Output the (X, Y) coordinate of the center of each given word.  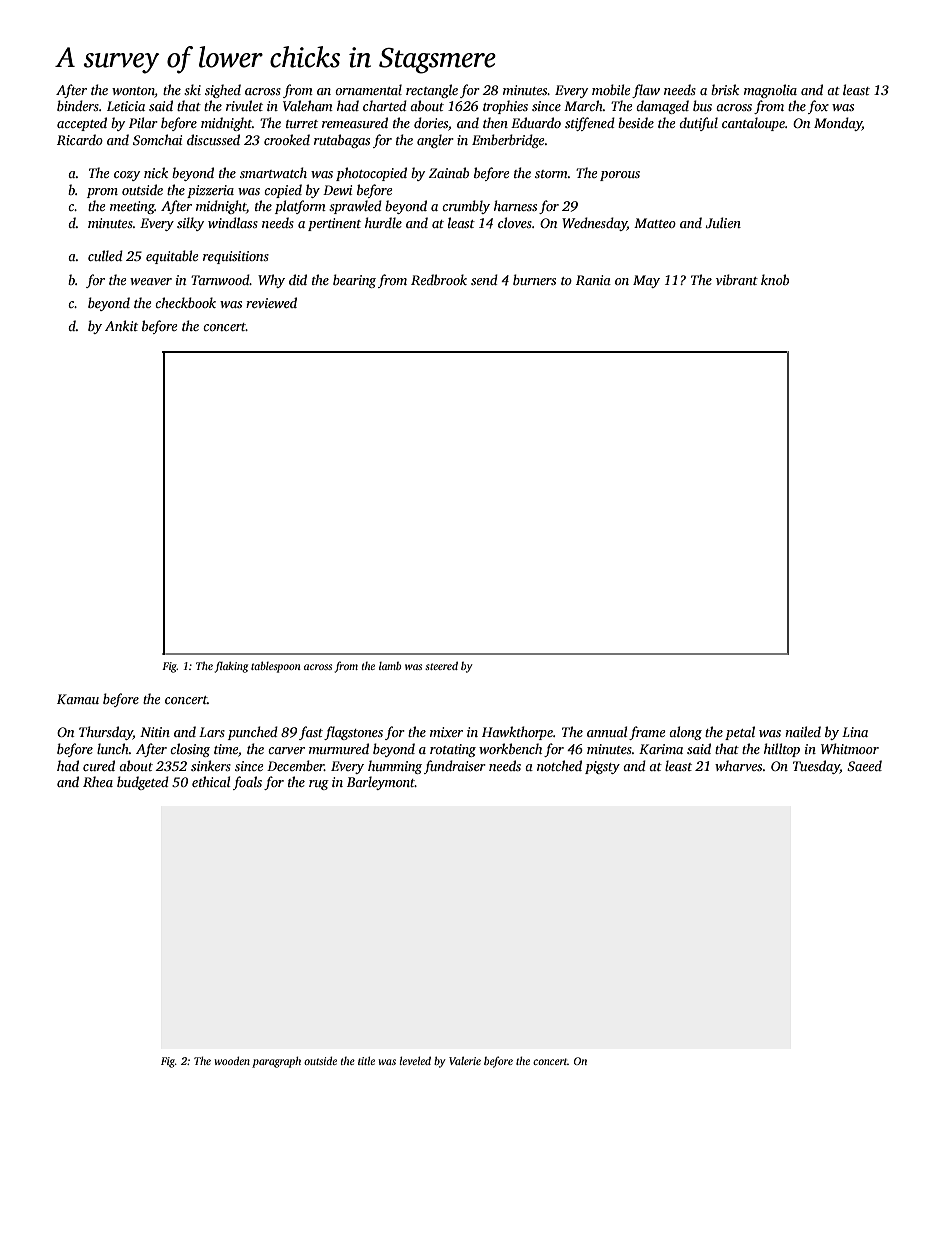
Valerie (465, 1061)
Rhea (98, 781)
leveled (415, 1060)
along (685, 733)
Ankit (121, 325)
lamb (390, 666)
